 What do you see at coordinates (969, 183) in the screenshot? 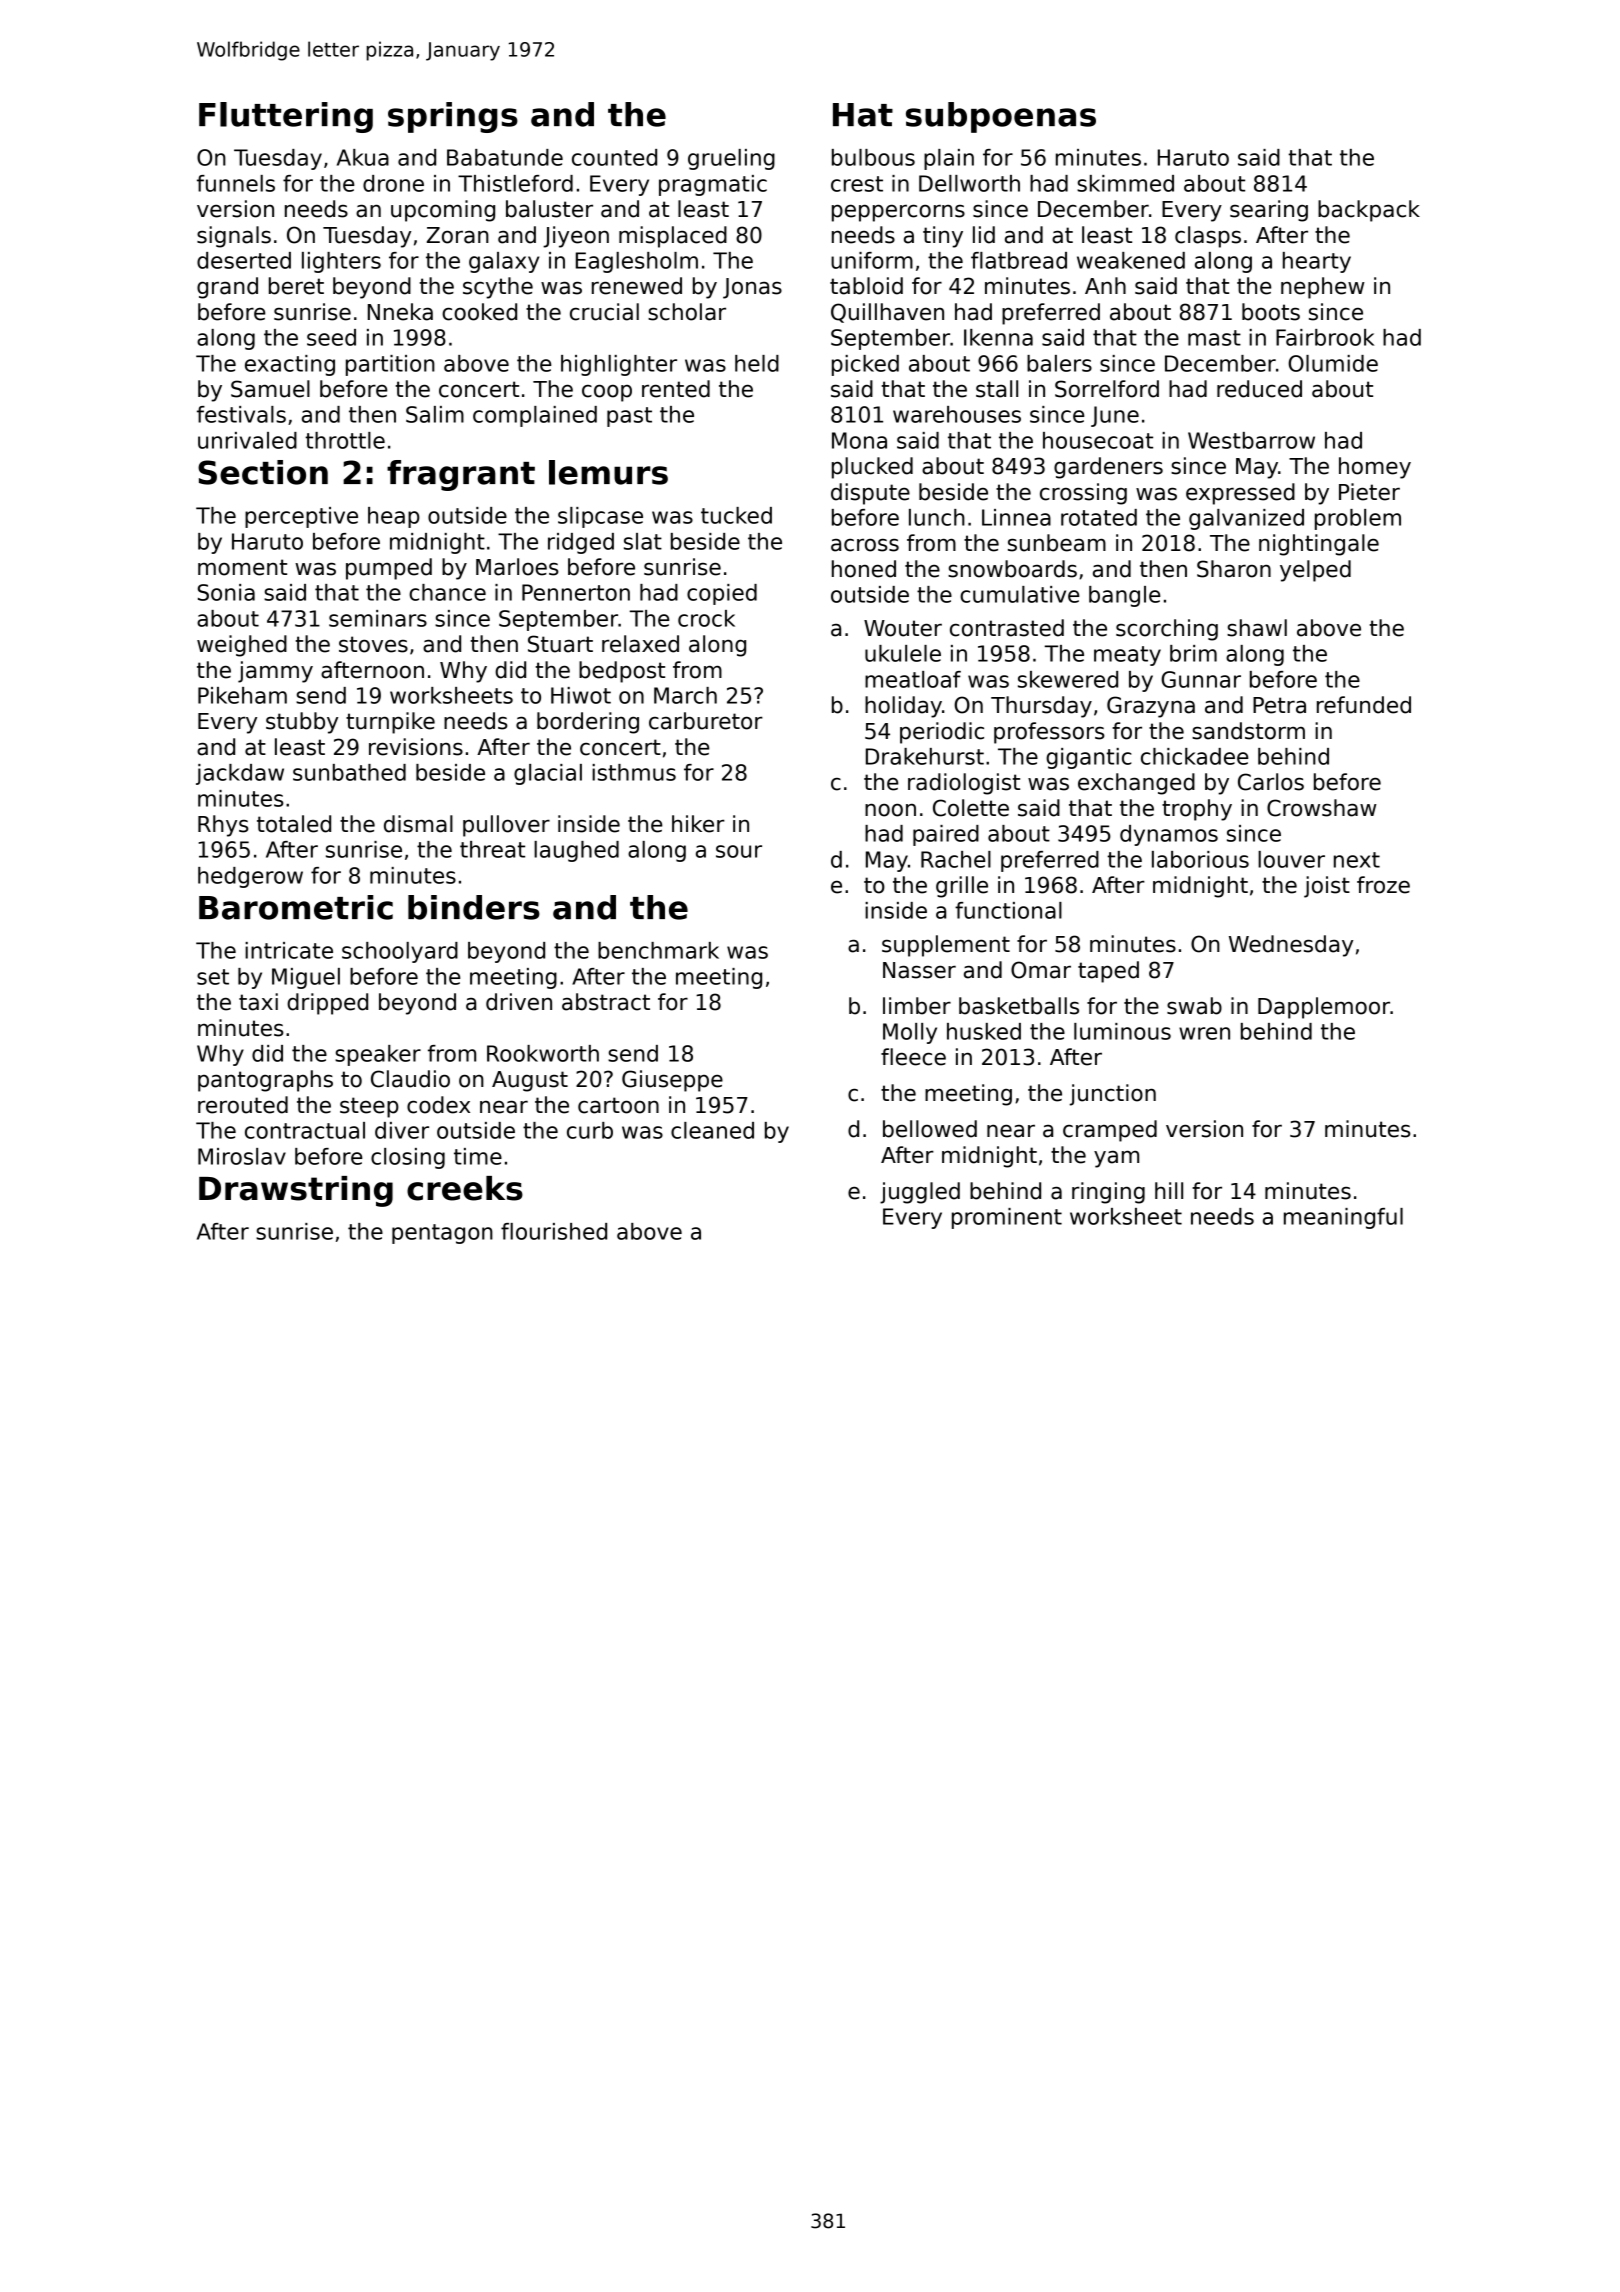
I see `Dellworth` at bounding box center [969, 183].
